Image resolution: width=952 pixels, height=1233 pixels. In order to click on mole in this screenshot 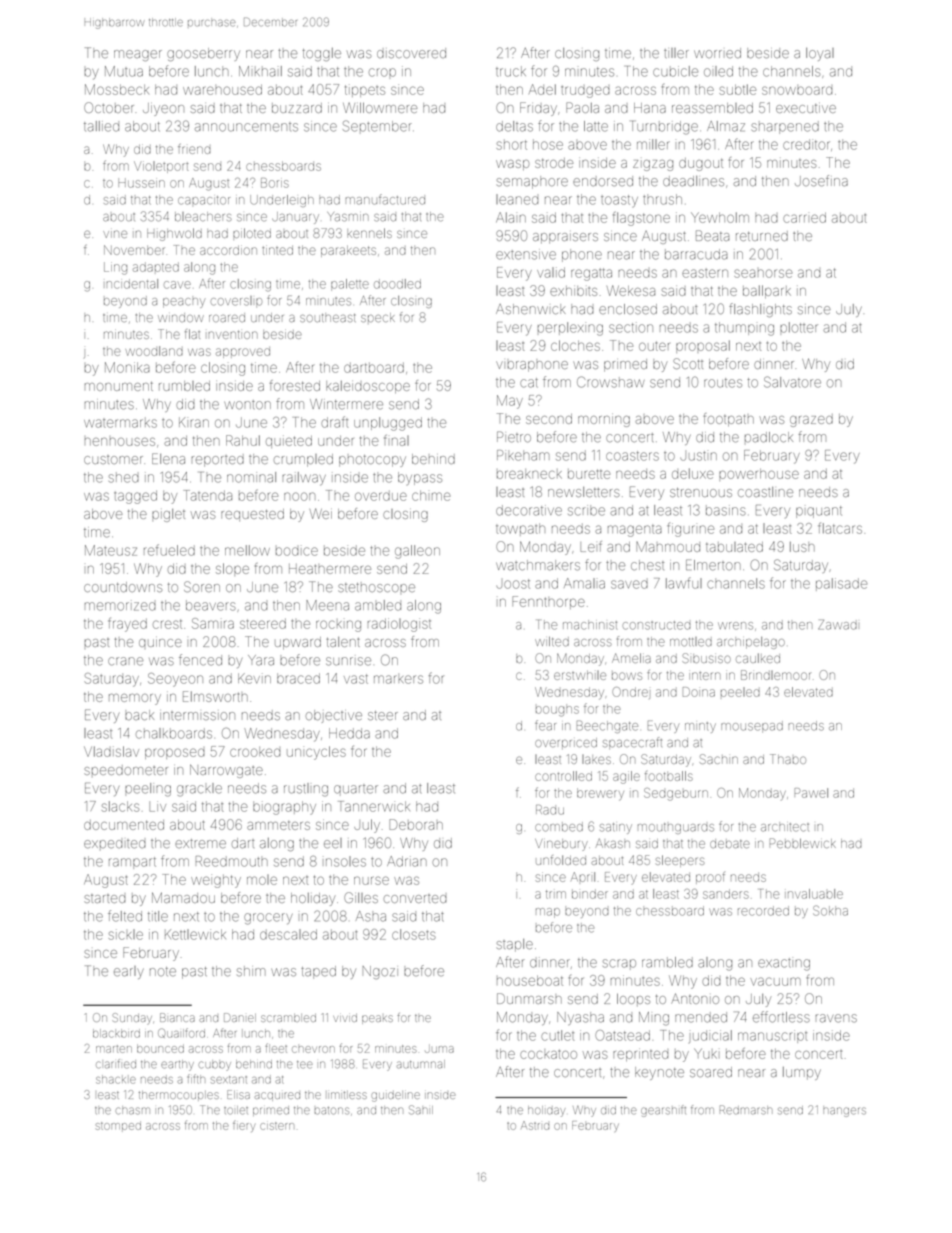, I will do `click(262, 880)`.
